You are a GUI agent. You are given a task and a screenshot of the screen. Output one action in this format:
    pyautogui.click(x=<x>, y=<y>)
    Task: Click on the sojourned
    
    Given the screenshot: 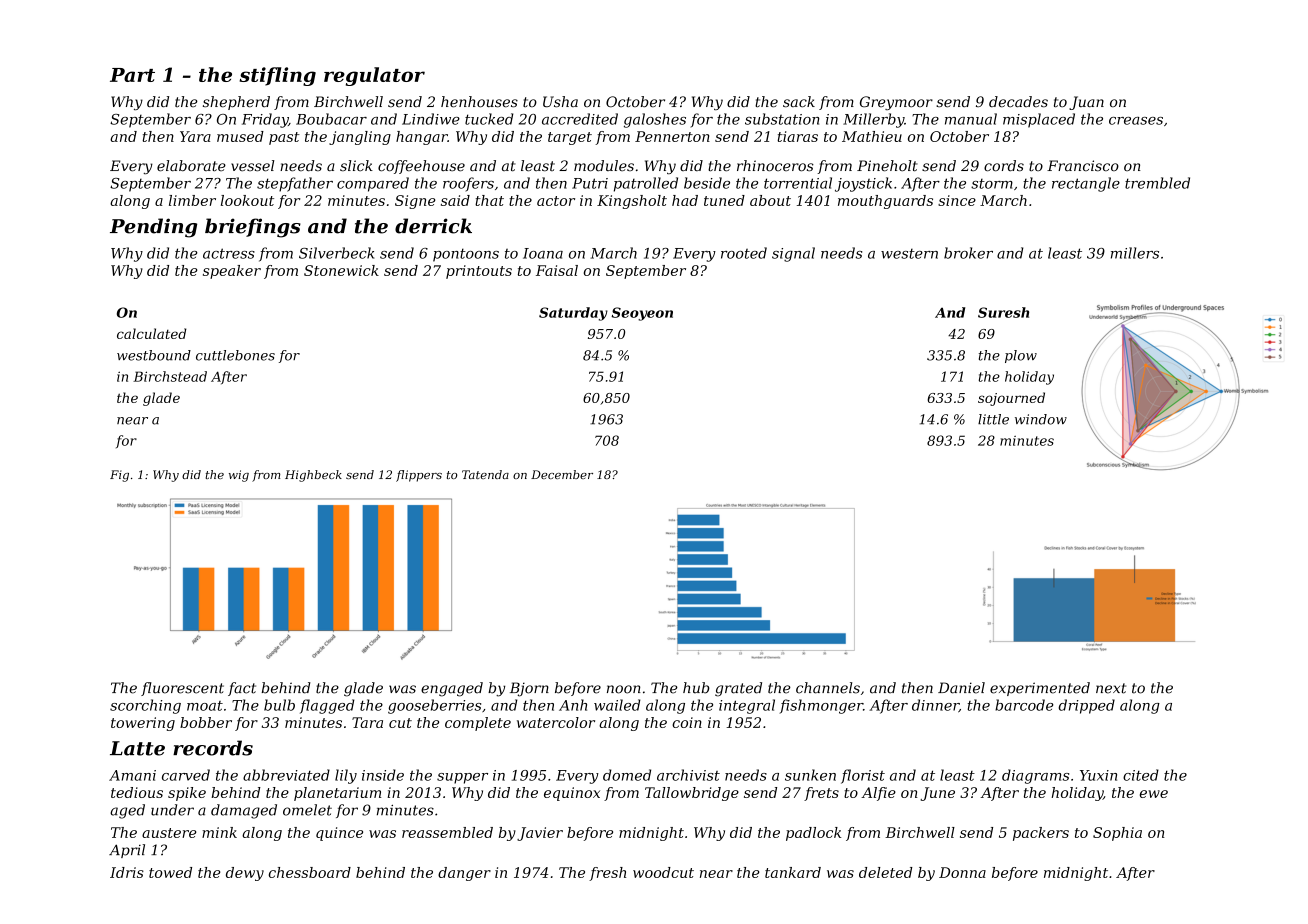 What is the action you would take?
    pyautogui.click(x=1011, y=399)
